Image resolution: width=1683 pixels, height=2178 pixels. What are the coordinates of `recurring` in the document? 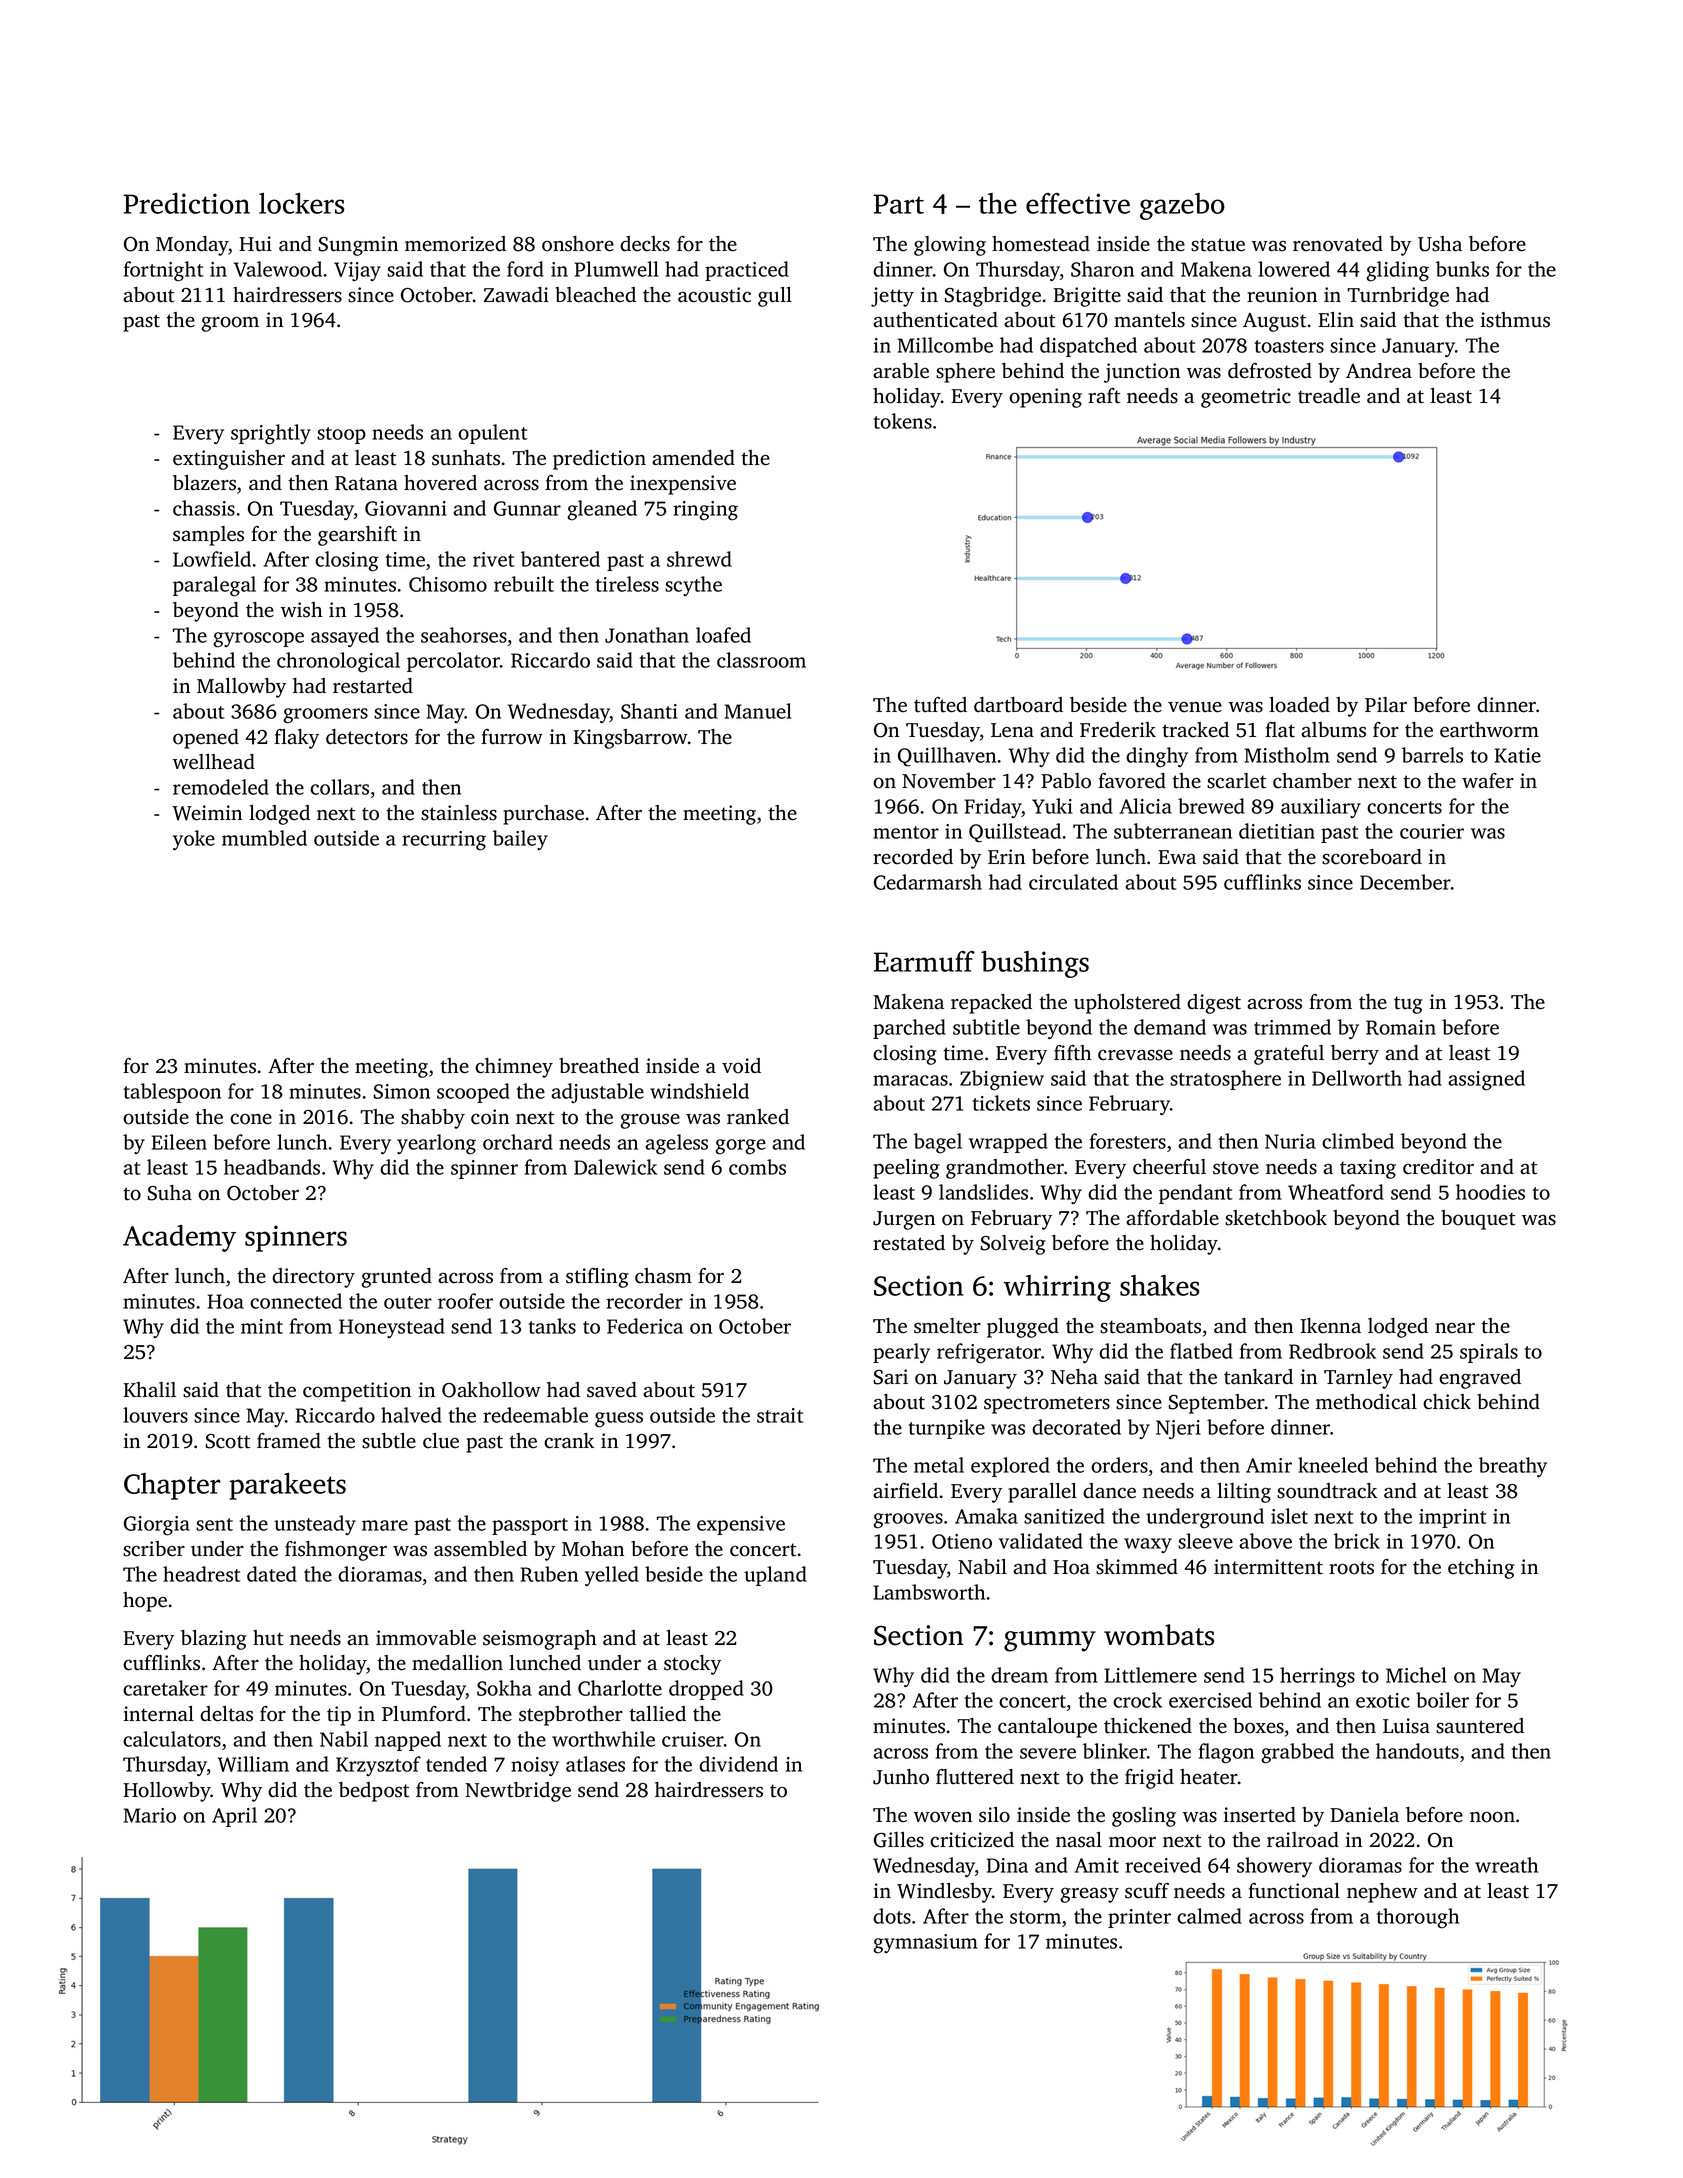 It's located at (444, 841).
